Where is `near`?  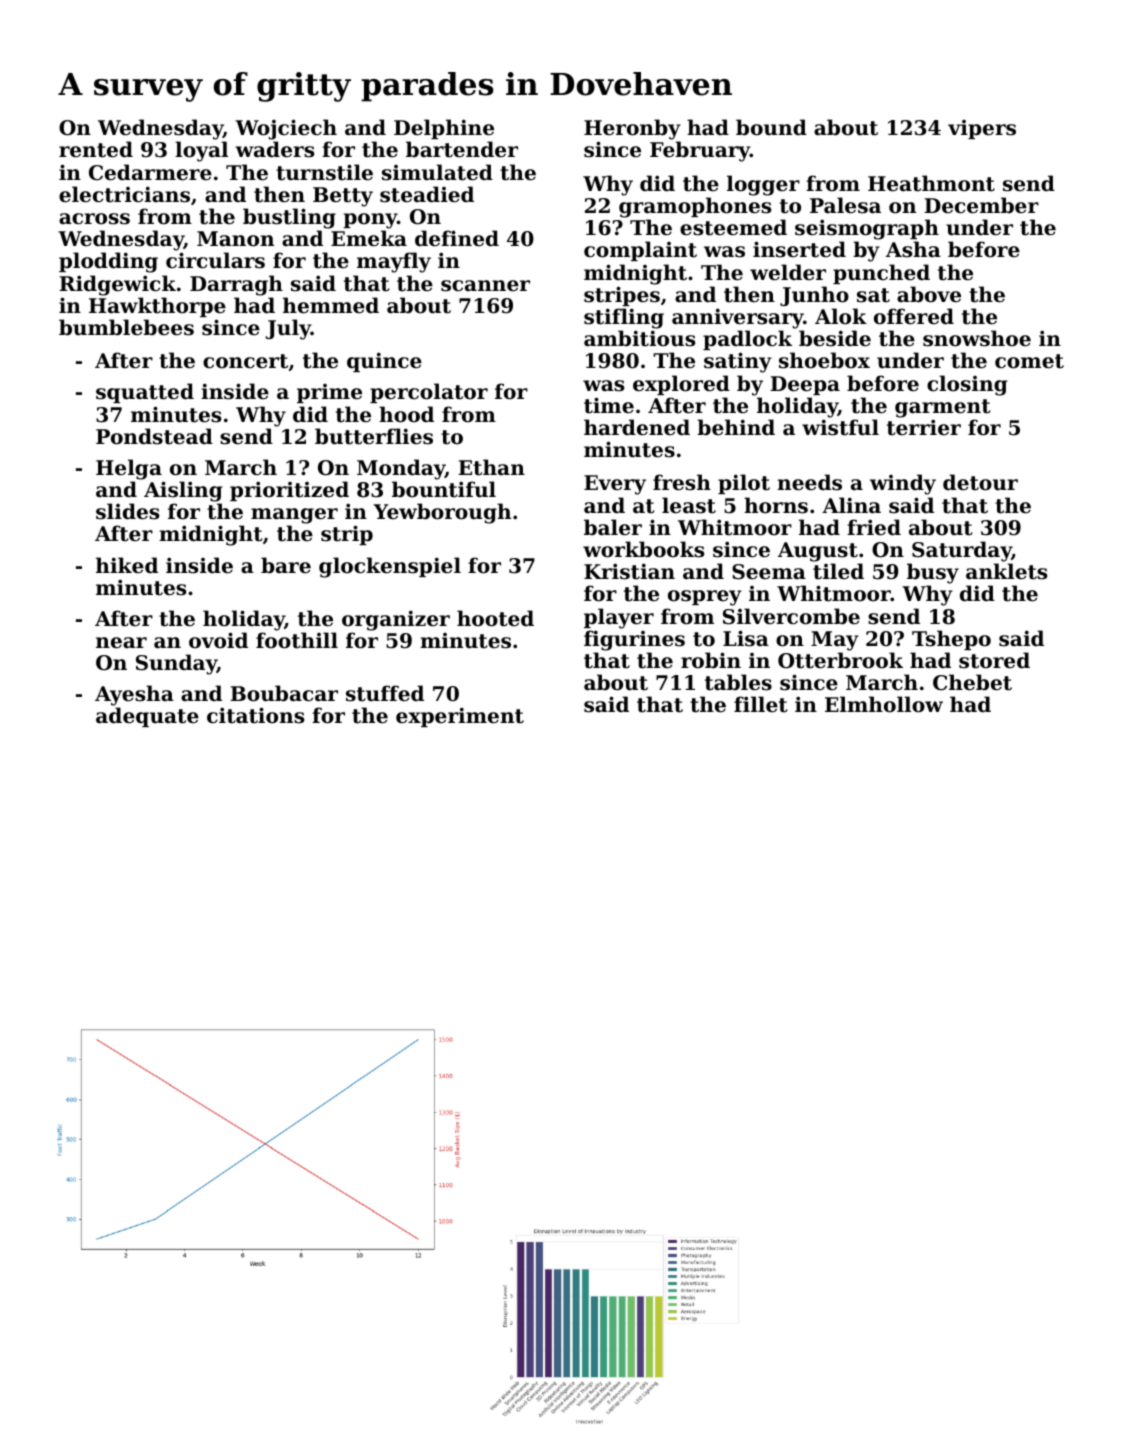 near is located at coordinates (121, 643).
